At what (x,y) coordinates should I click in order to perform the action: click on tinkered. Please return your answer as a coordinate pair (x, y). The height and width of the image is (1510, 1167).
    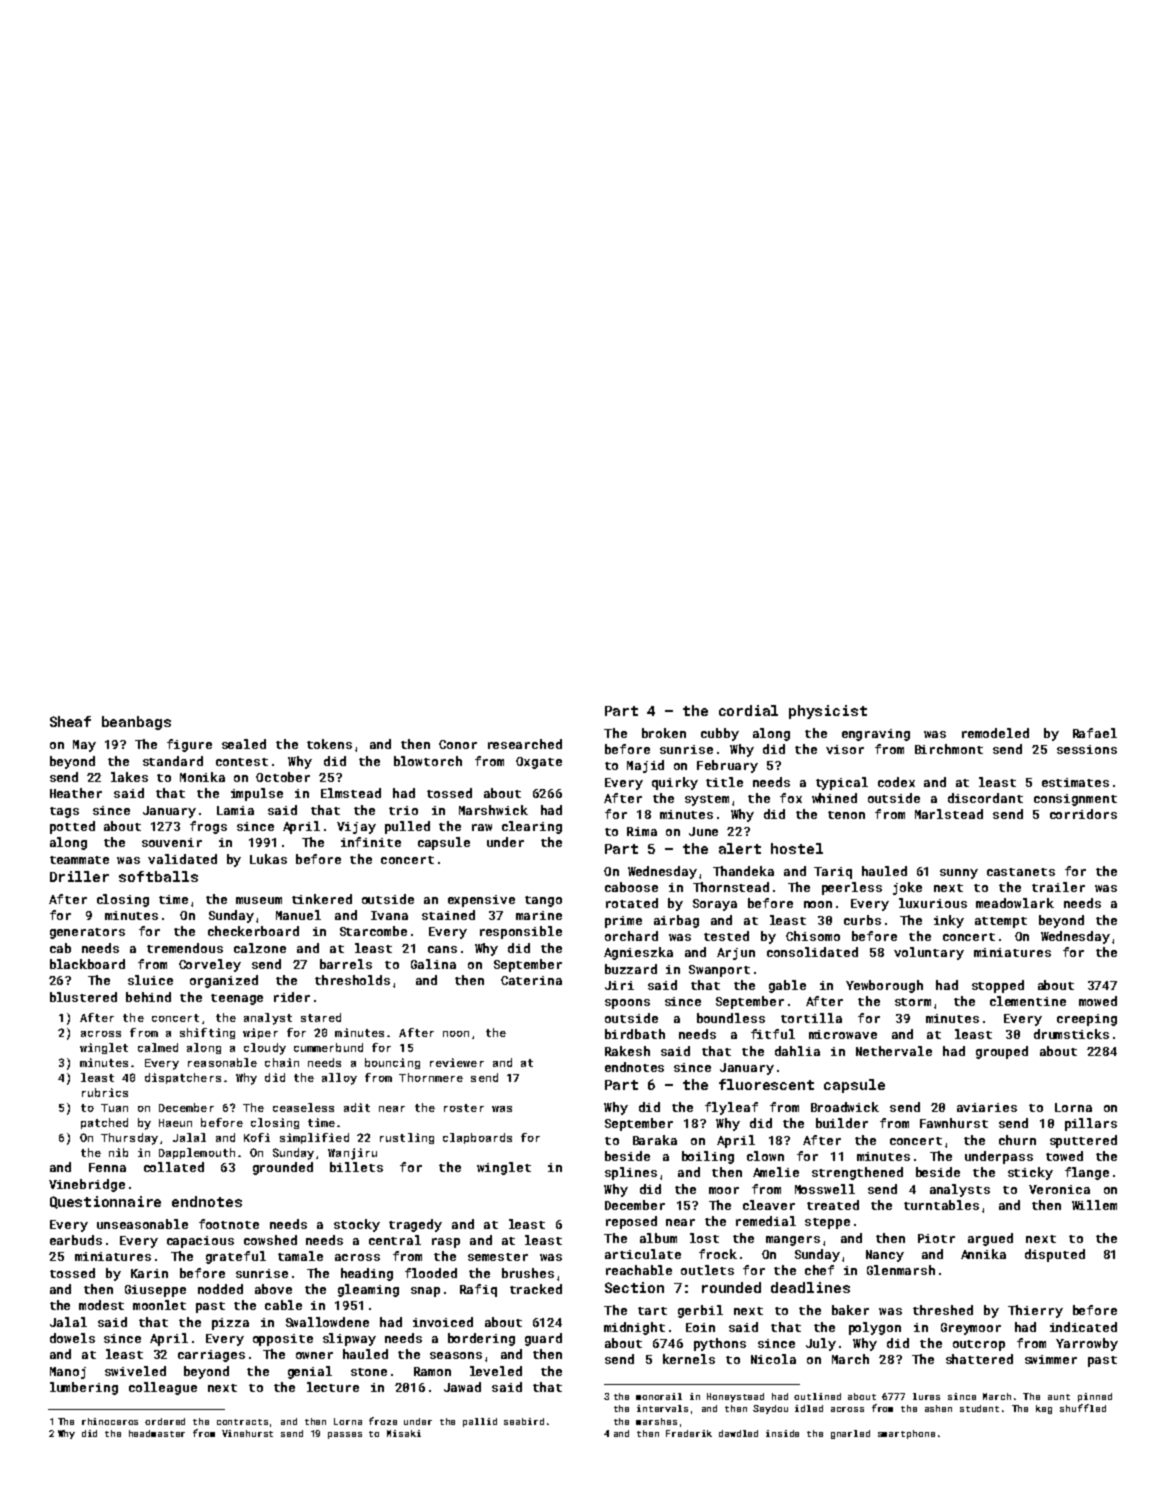
    Looking at the image, I should click on (322, 899).
